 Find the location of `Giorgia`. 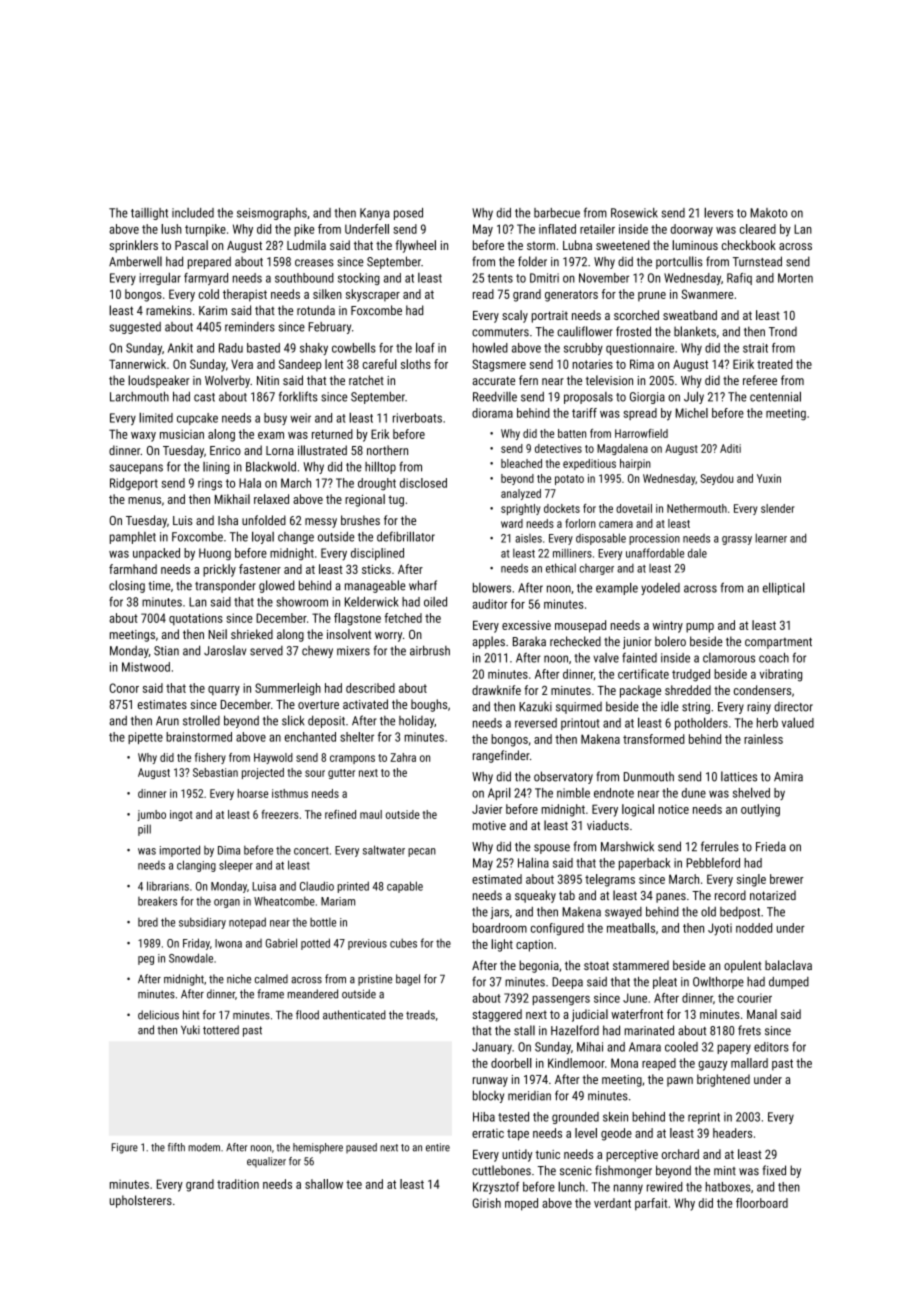

Giorgia is located at coordinates (647, 398).
